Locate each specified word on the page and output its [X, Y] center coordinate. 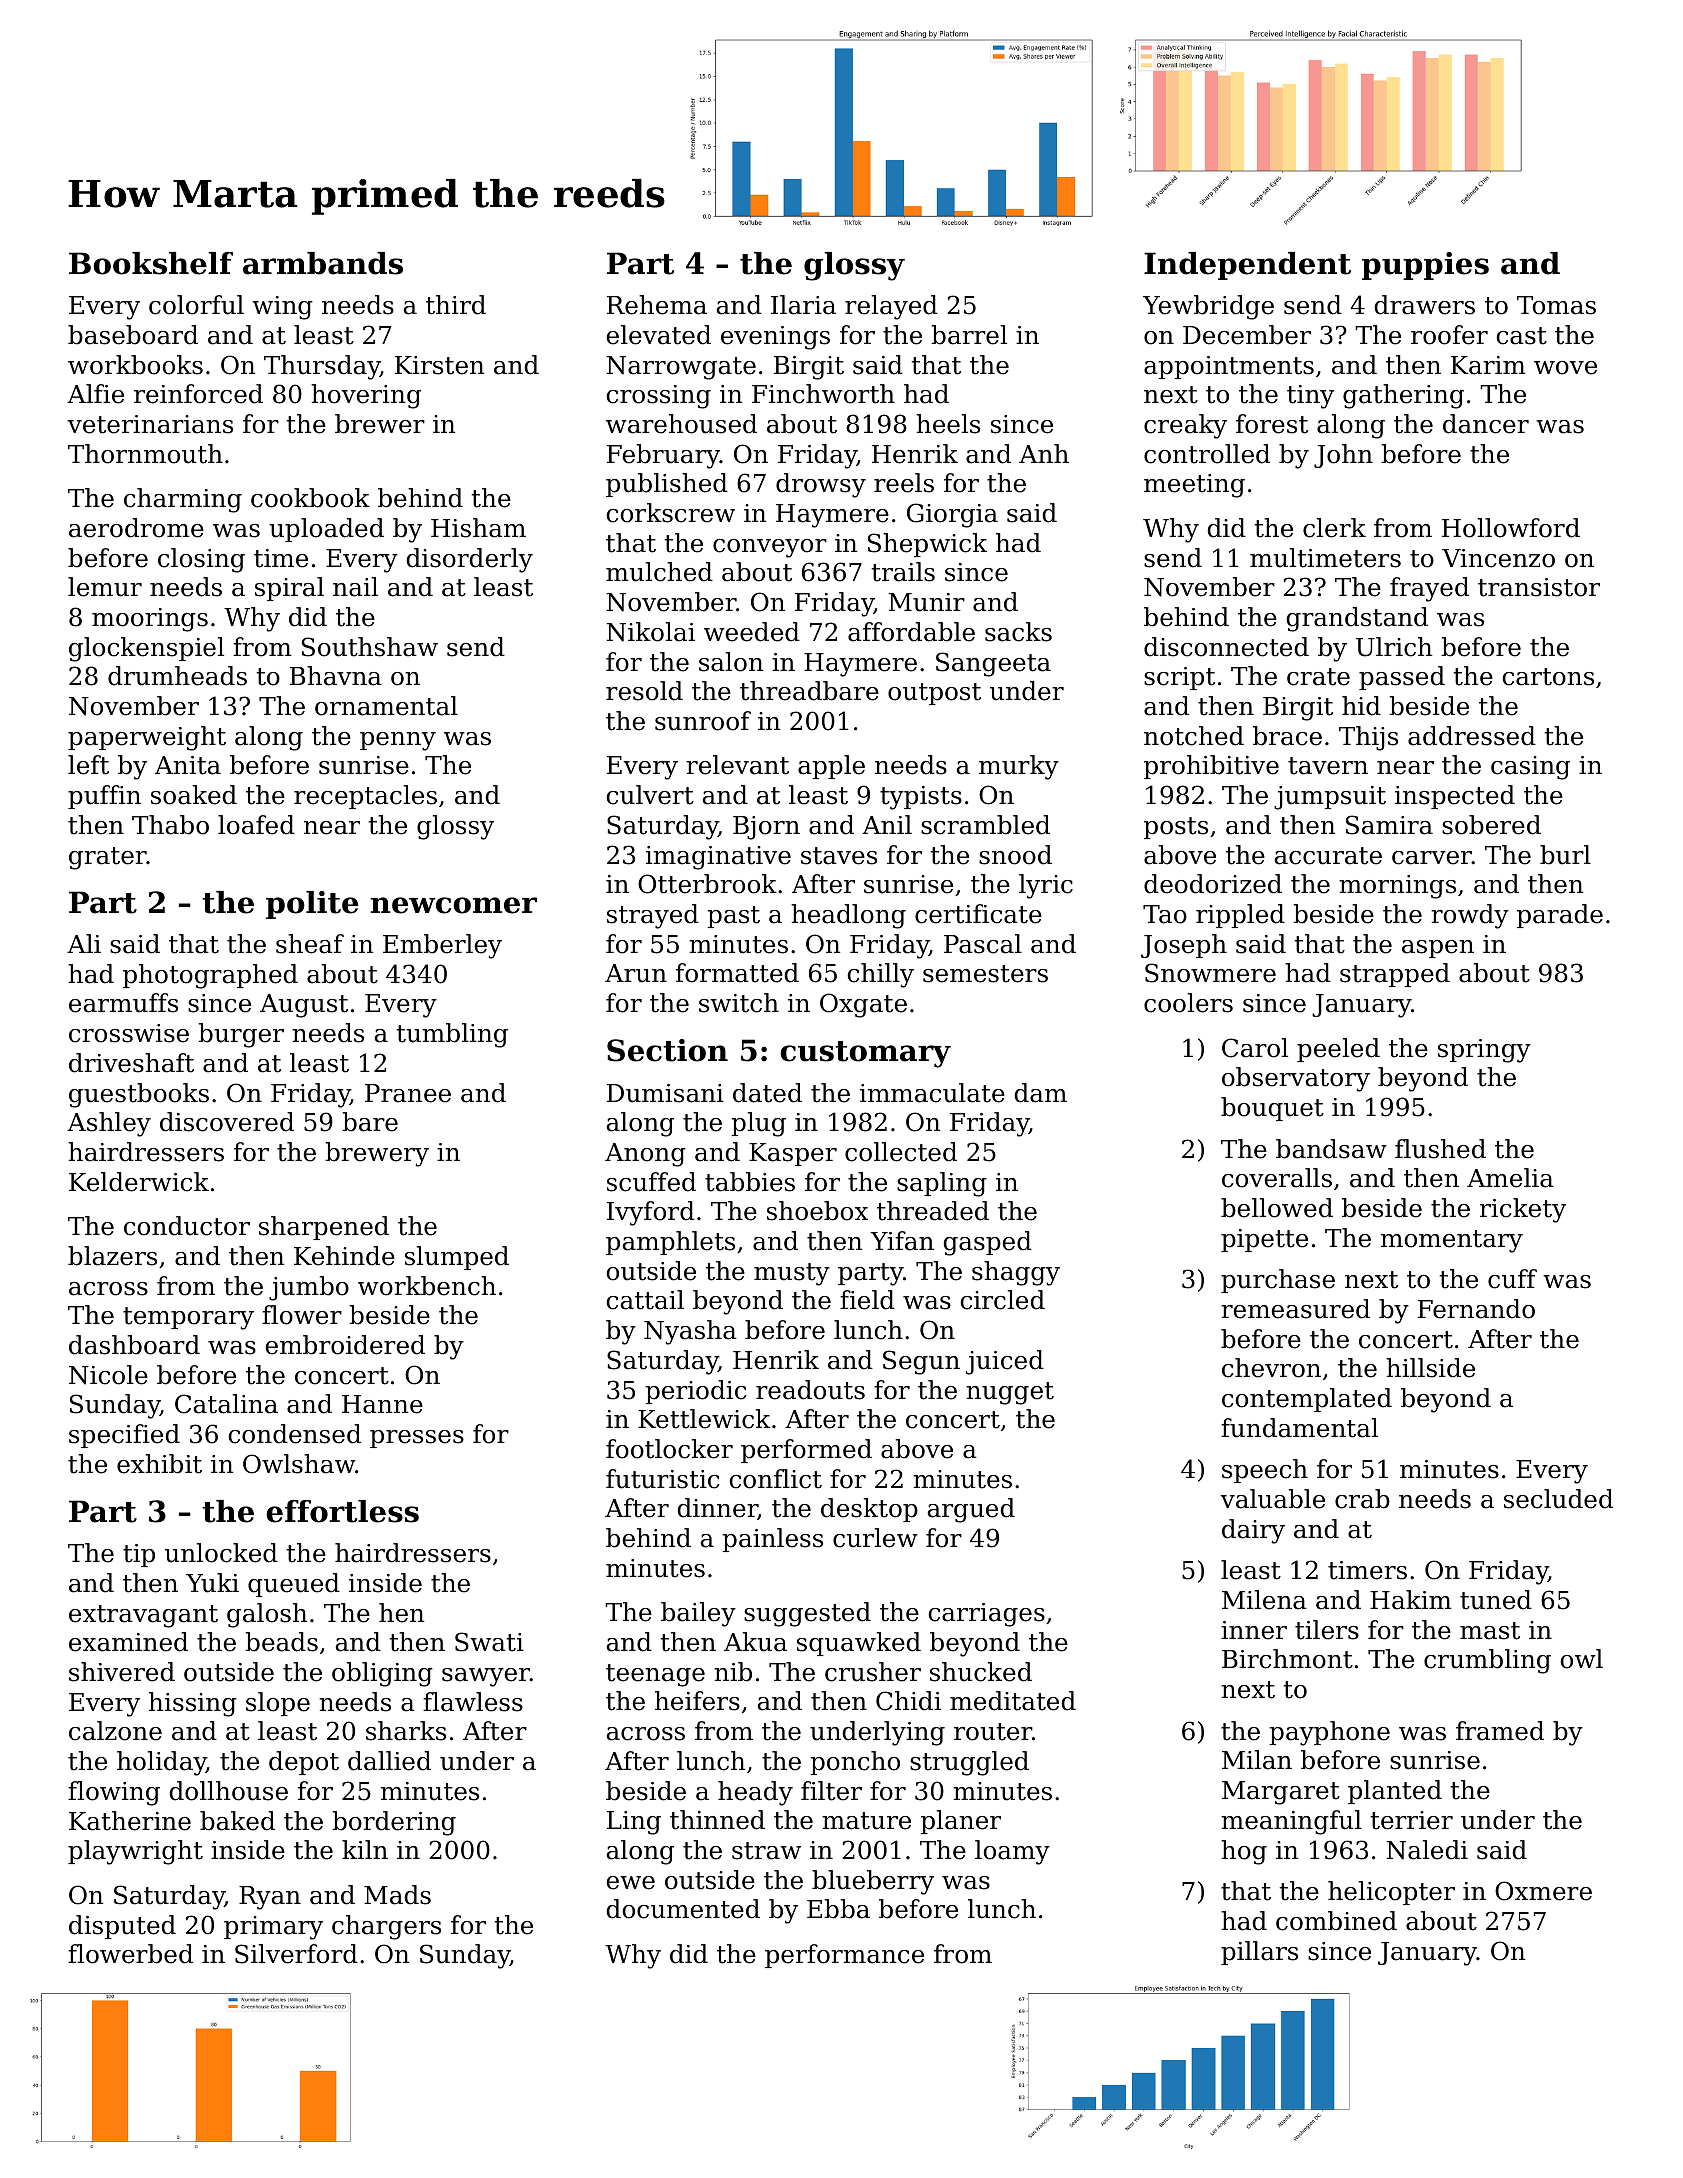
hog [1244, 1852]
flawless [473, 1702]
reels [904, 483]
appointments [1229, 367]
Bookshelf [151, 263]
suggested [807, 1614]
